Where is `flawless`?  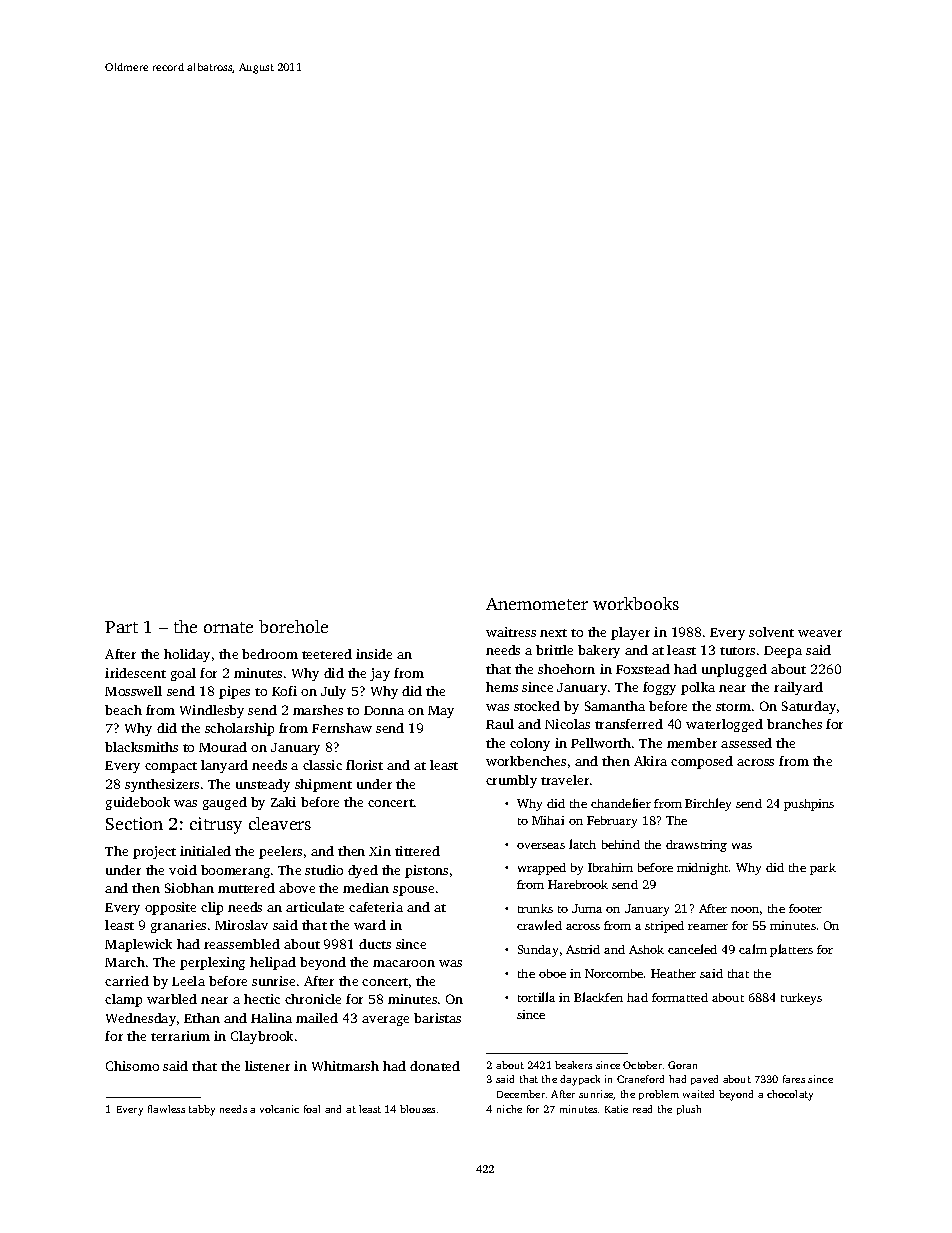 flawless is located at coordinates (166, 1109).
